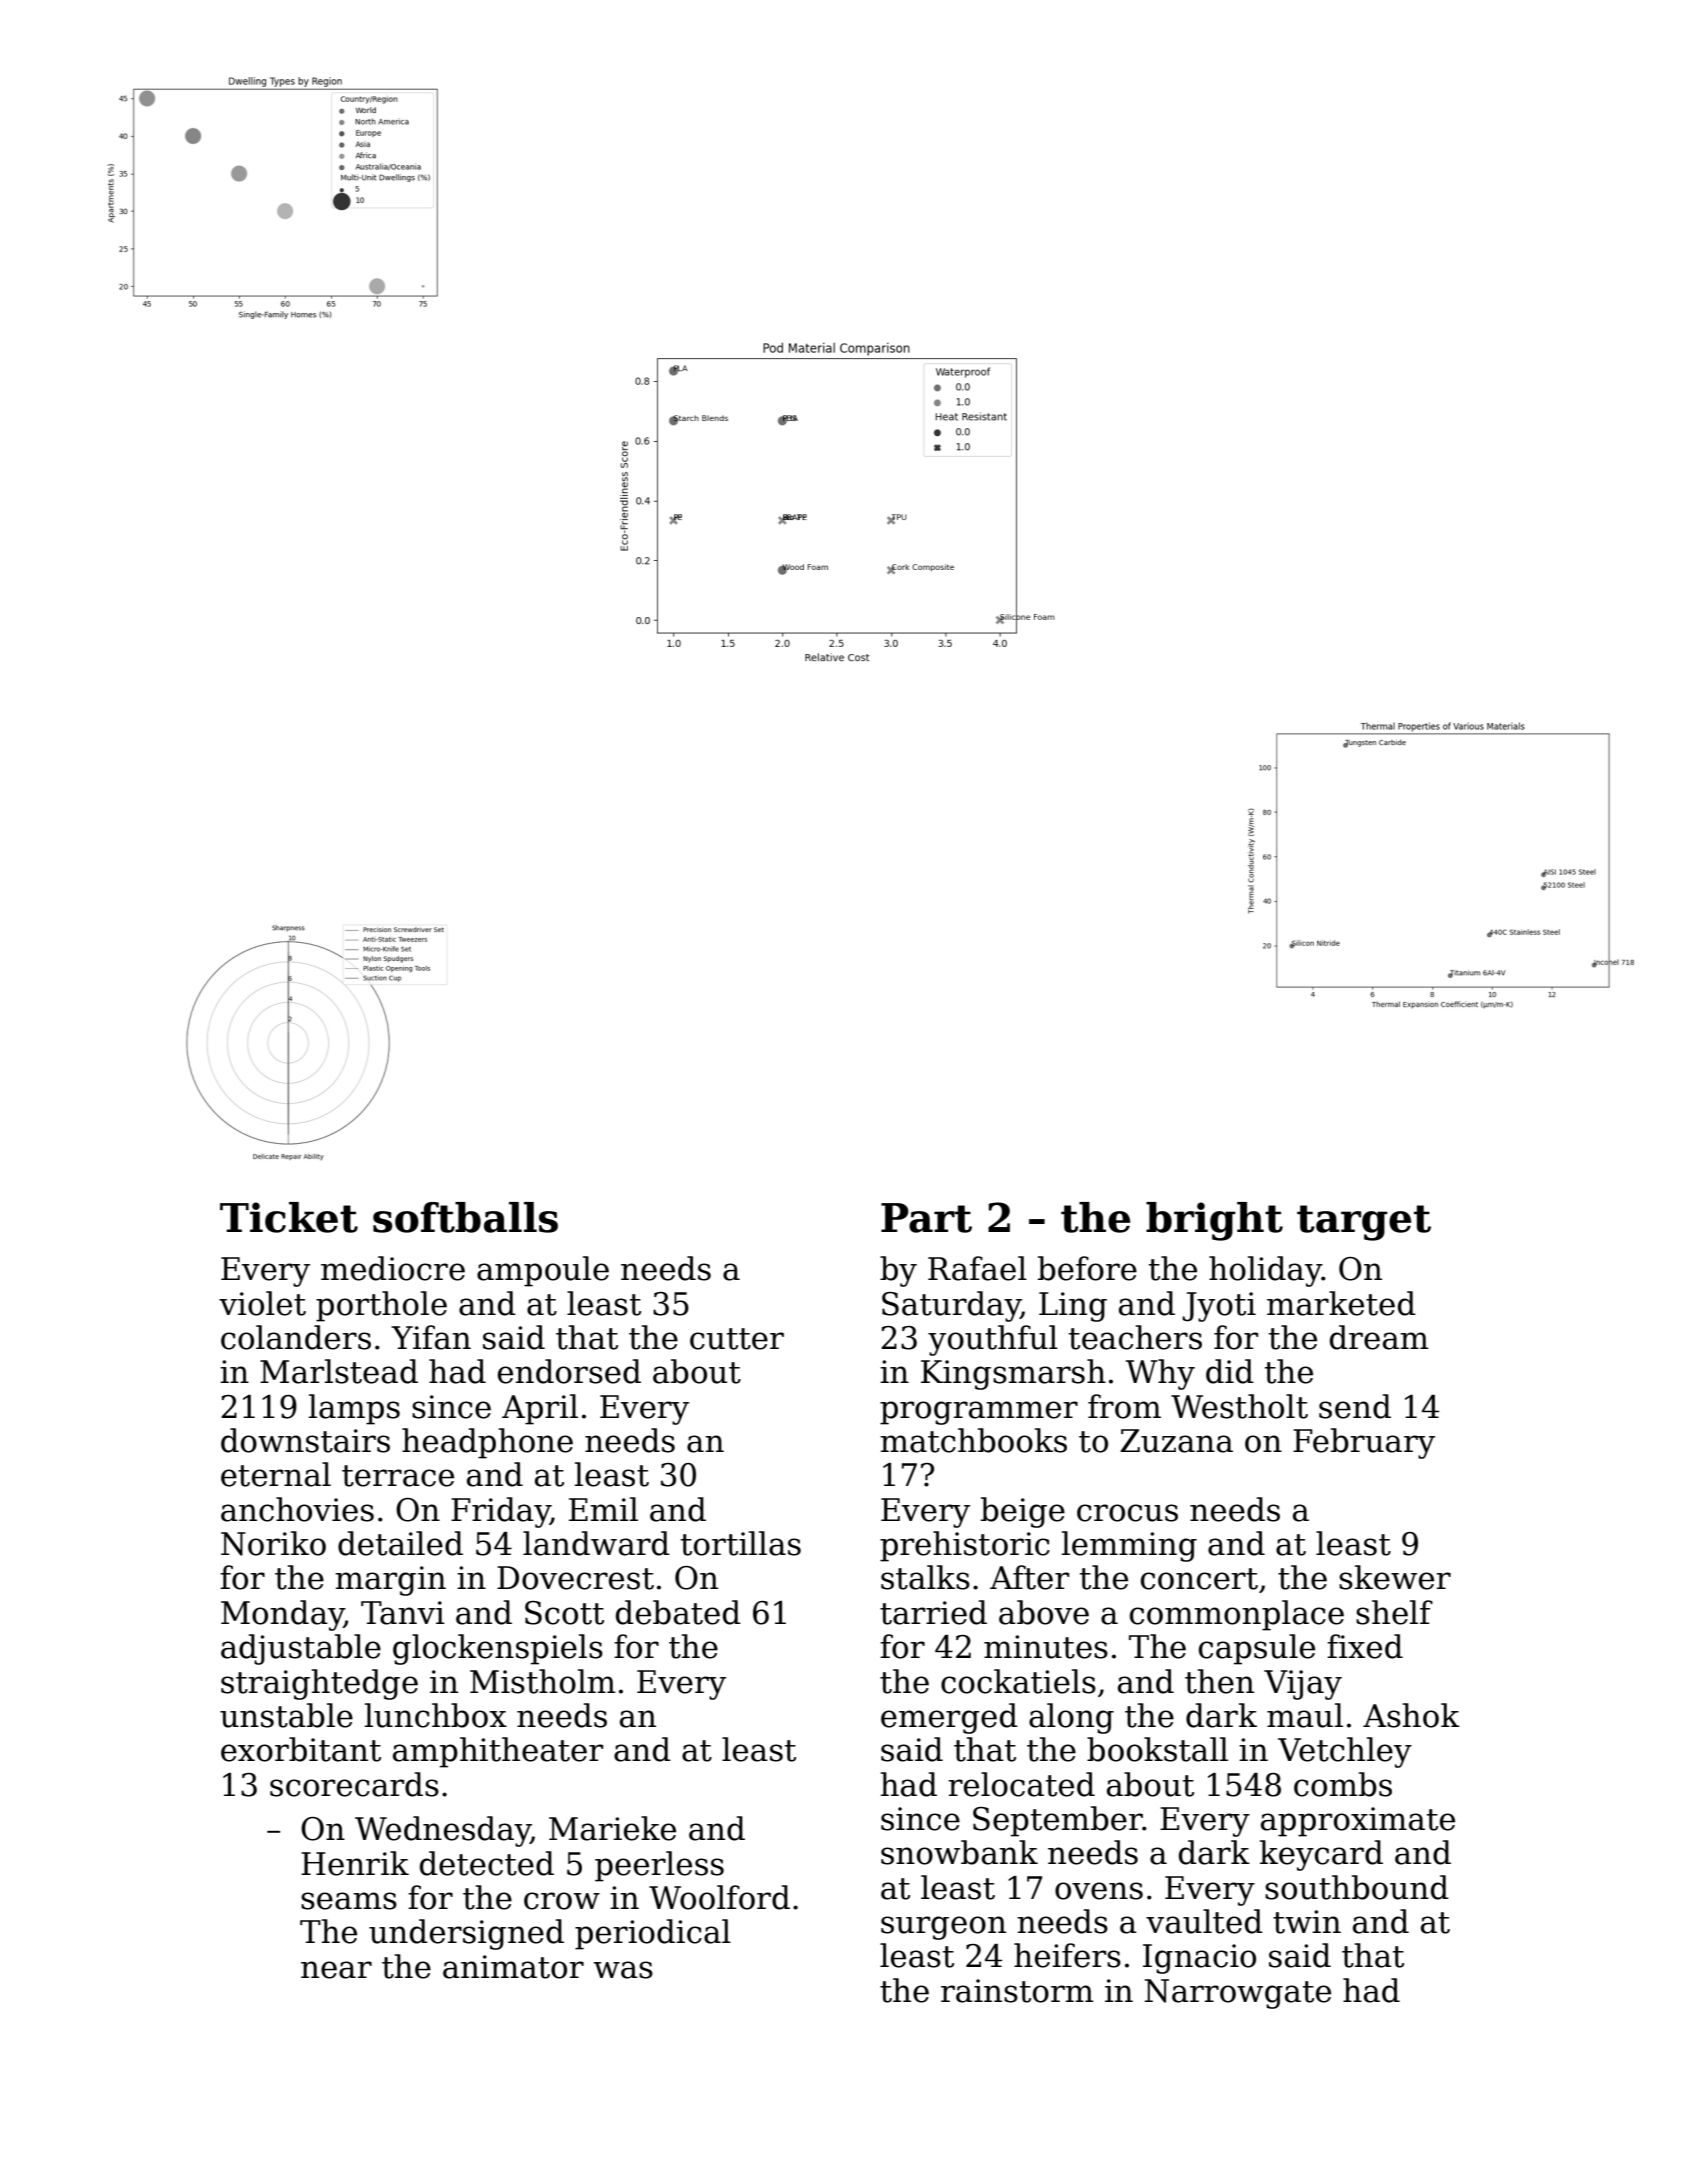 Image resolution: width=1683 pixels, height=2178 pixels. What do you see at coordinates (741, 1543) in the document?
I see `tortillas` at bounding box center [741, 1543].
